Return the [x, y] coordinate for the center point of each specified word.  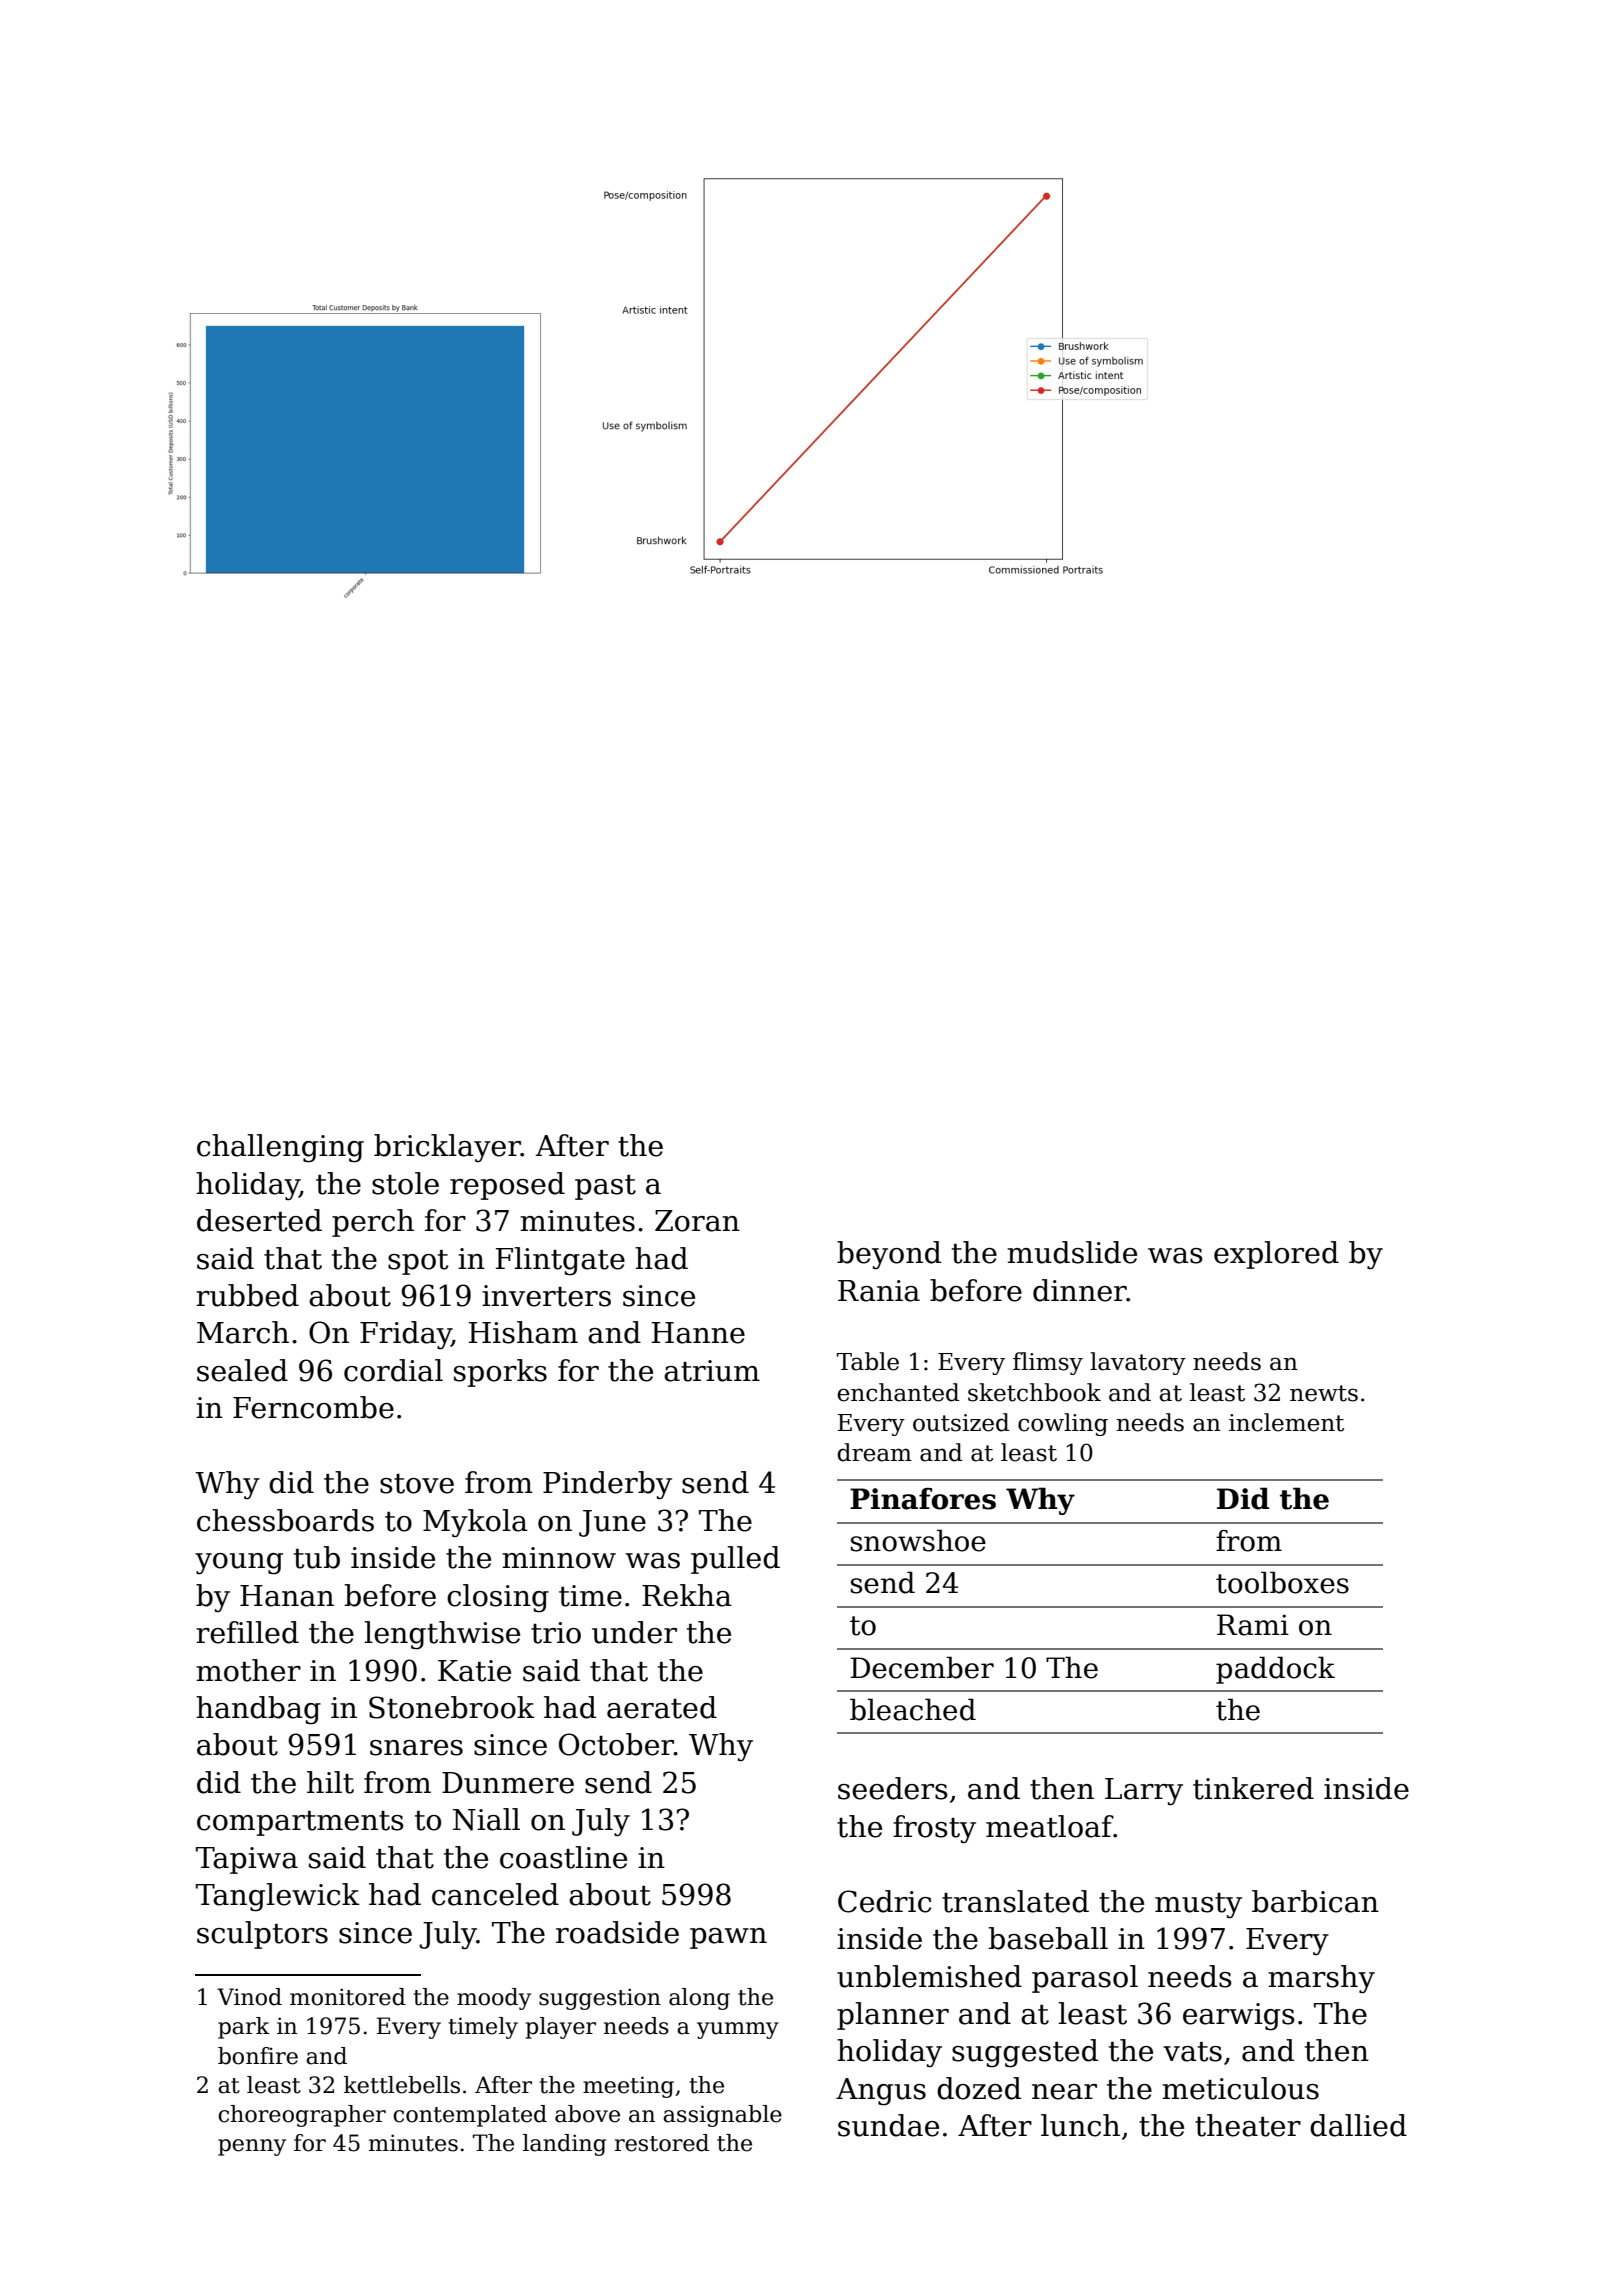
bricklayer [447, 1148]
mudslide [1072, 1252]
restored [662, 2143]
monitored [348, 1997]
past [605, 1187]
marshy [1321, 1979]
